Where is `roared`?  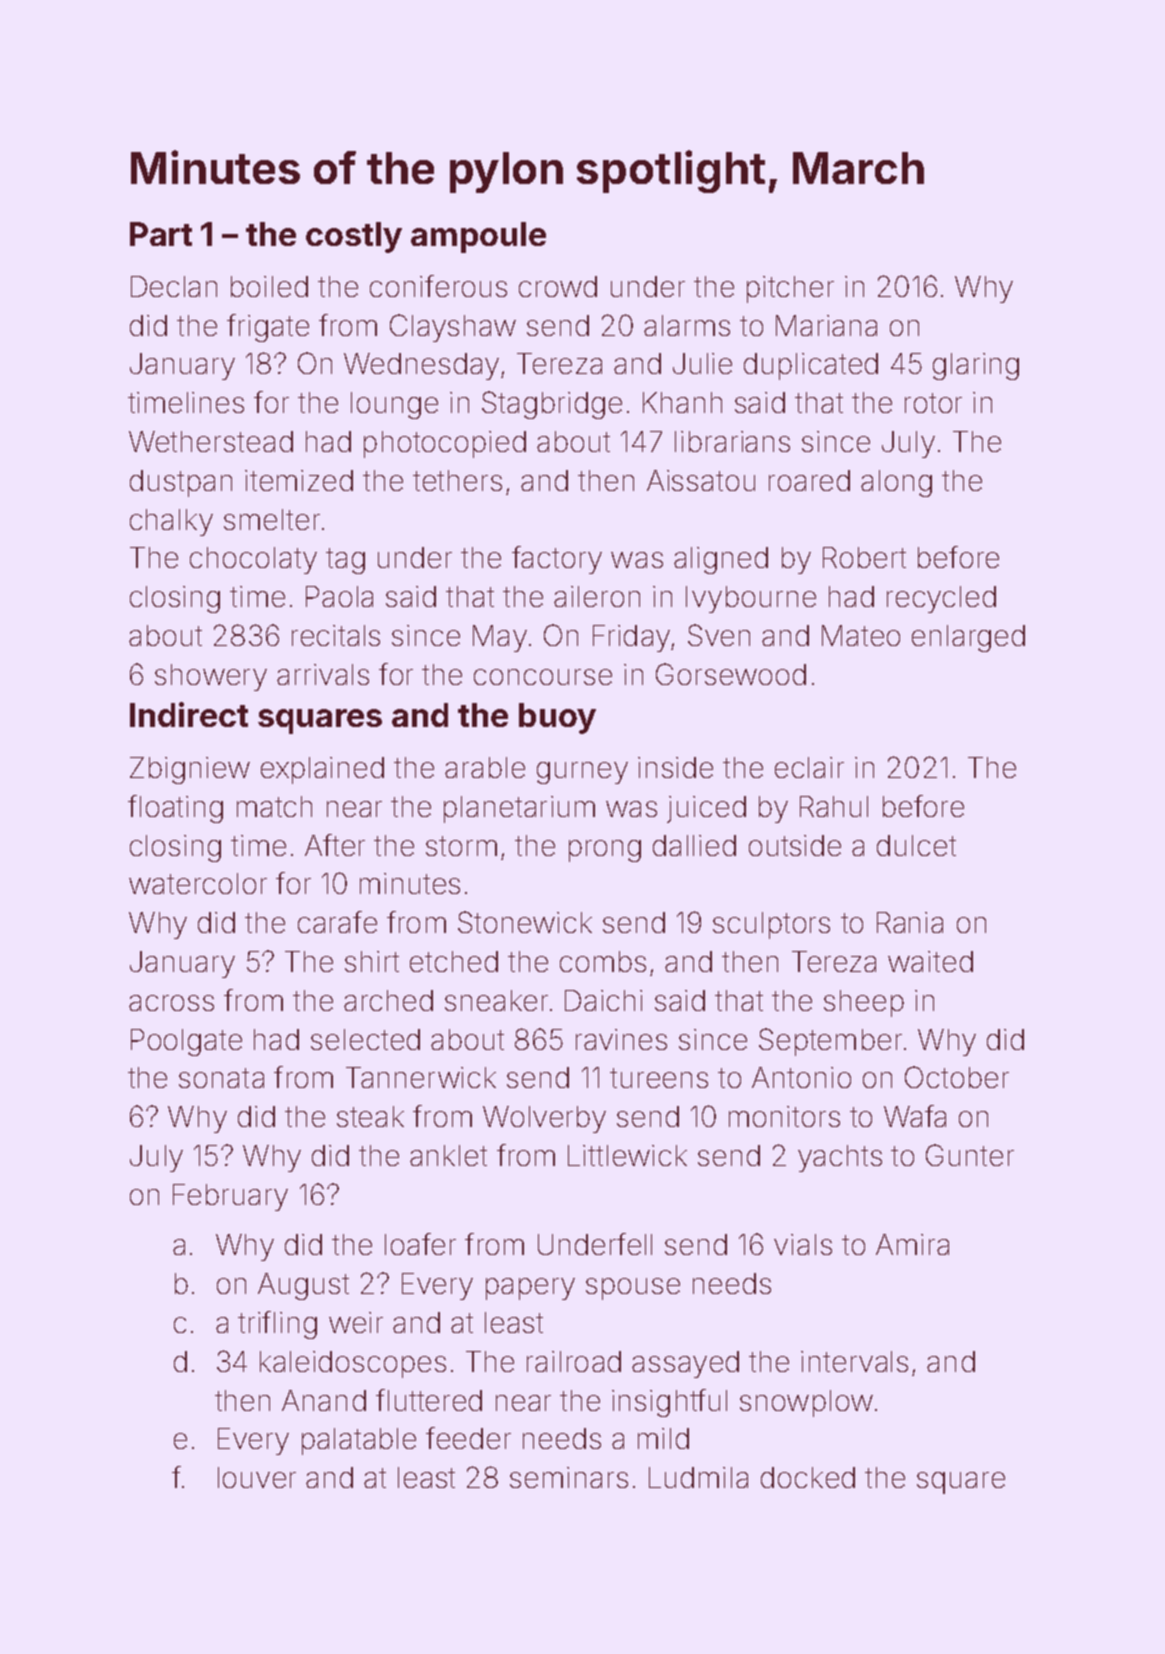
roared is located at coordinates (809, 480).
